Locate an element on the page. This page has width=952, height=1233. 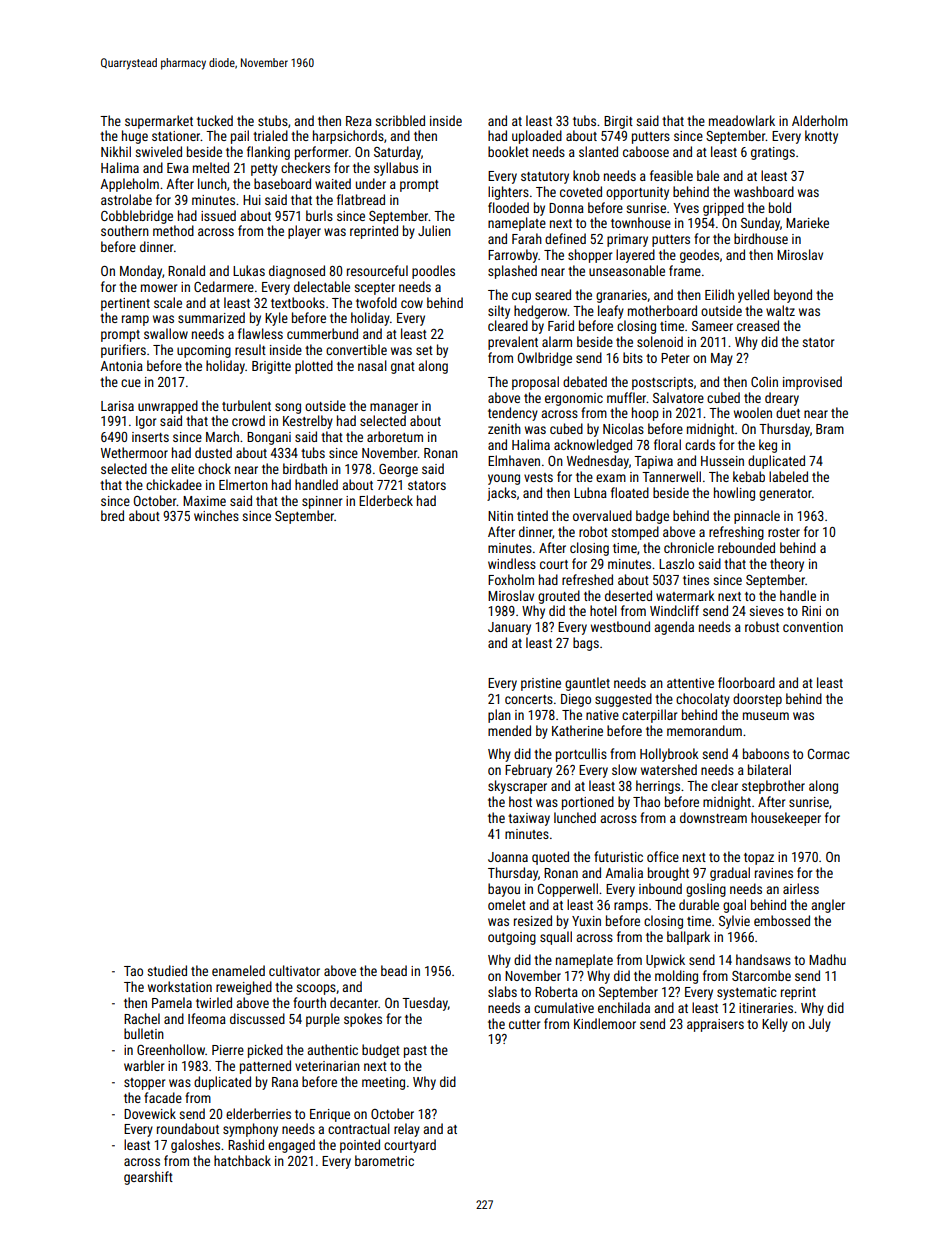
robust is located at coordinates (762, 626).
